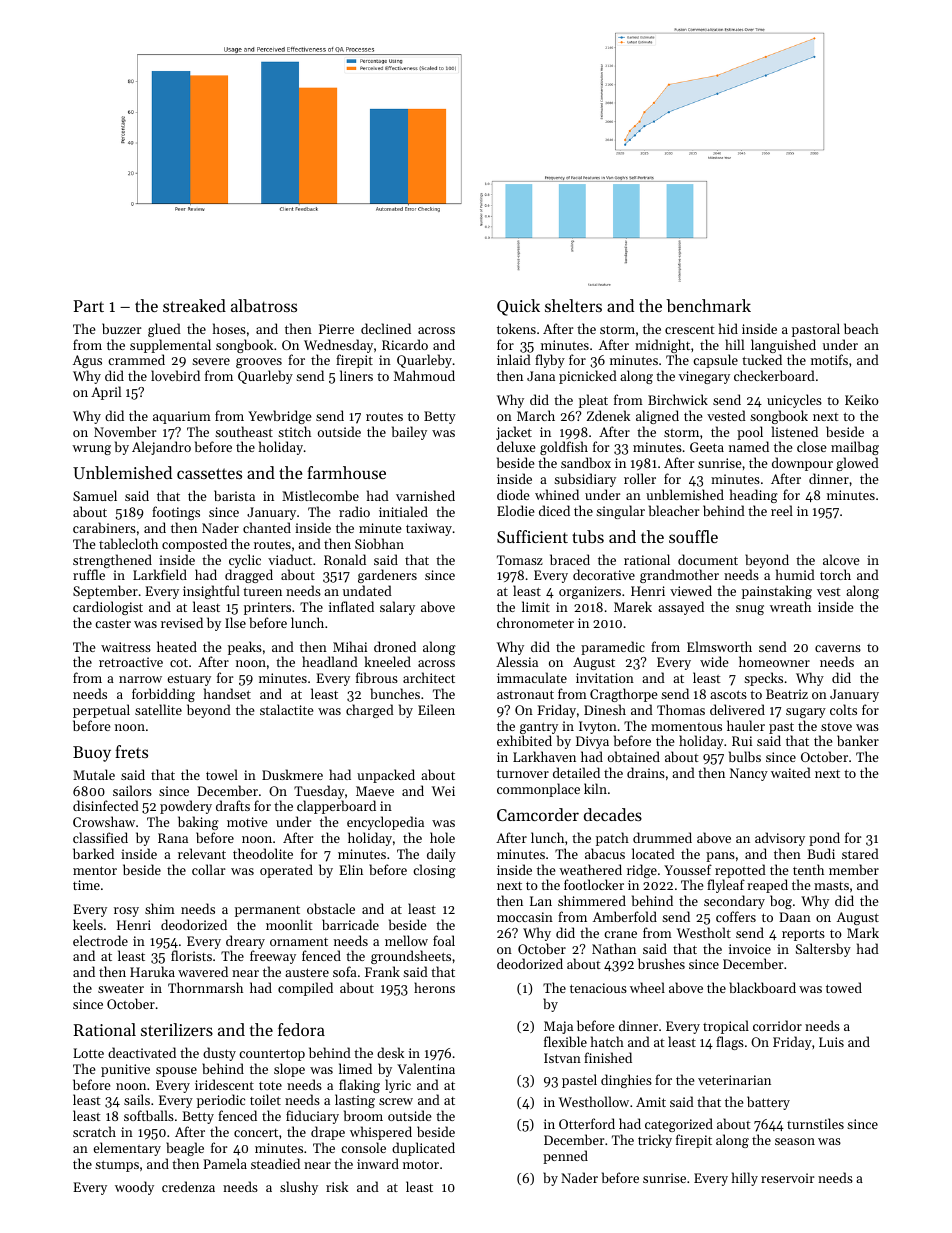  Describe the element at coordinates (829, 359) in the document. I see `motifs` at that location.
